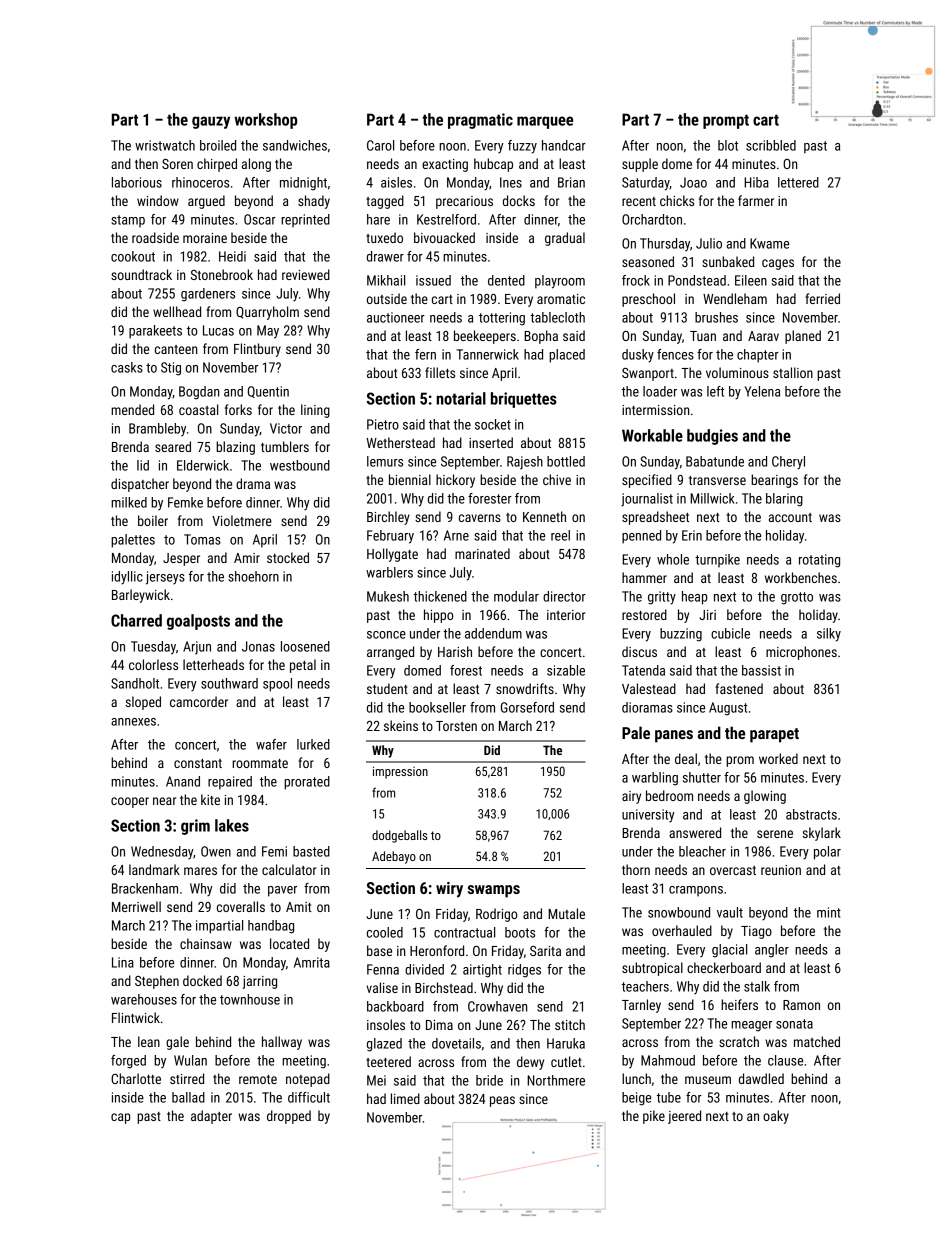 Image resolution: width=952 pixels, height=1233 pixels. Describe the element at coordinates (785, 1060) in the document. I see `clause` at that location.
